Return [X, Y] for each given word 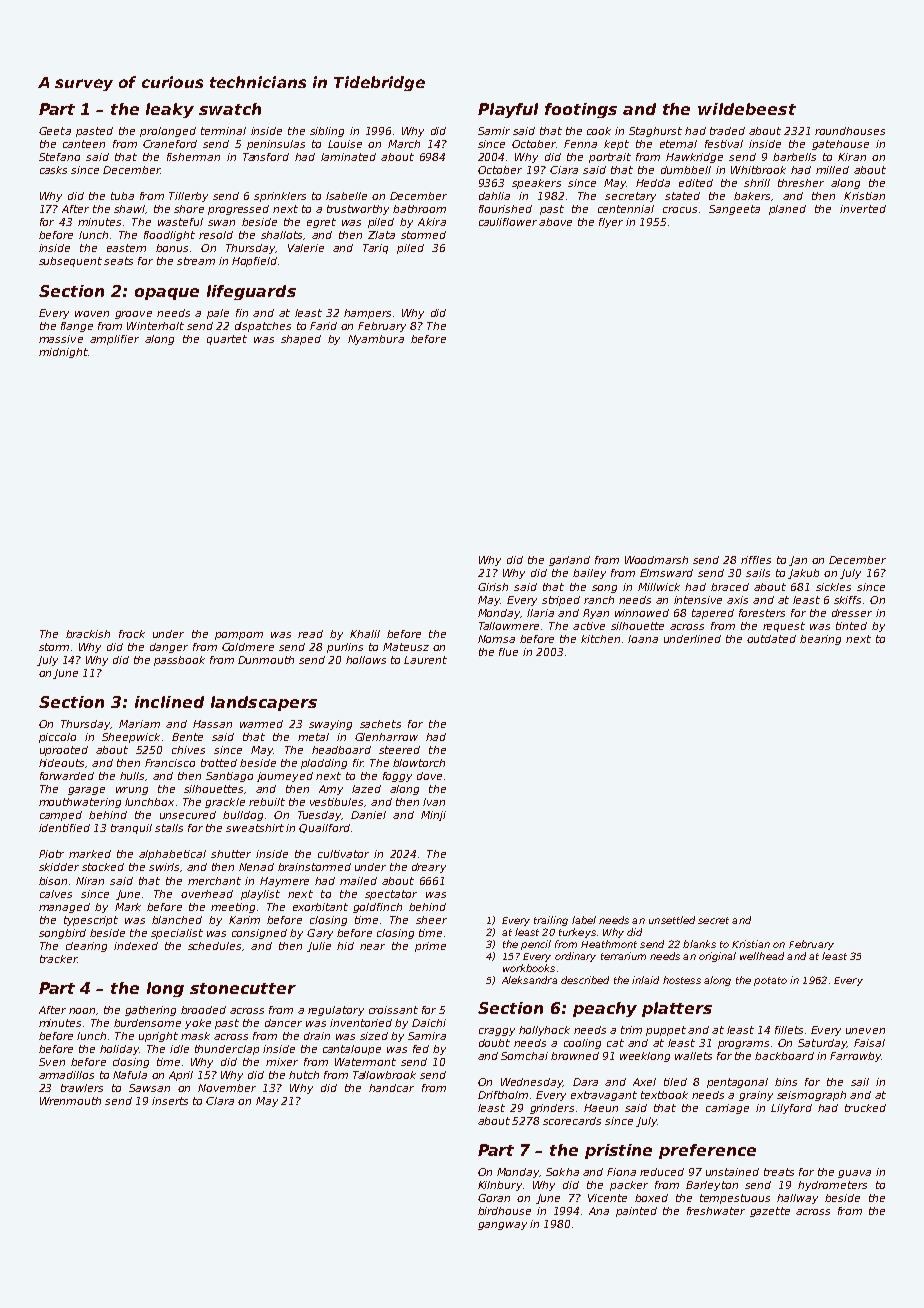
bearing [820, 640]
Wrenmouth [70, 1101]
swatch [230, 109]
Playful [508, 110]
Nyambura [376, 340]
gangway [502, 1226]
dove [429, 776]
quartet [227, 340]
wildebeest [747, 109]
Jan [798, 561]
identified [64, 828]
